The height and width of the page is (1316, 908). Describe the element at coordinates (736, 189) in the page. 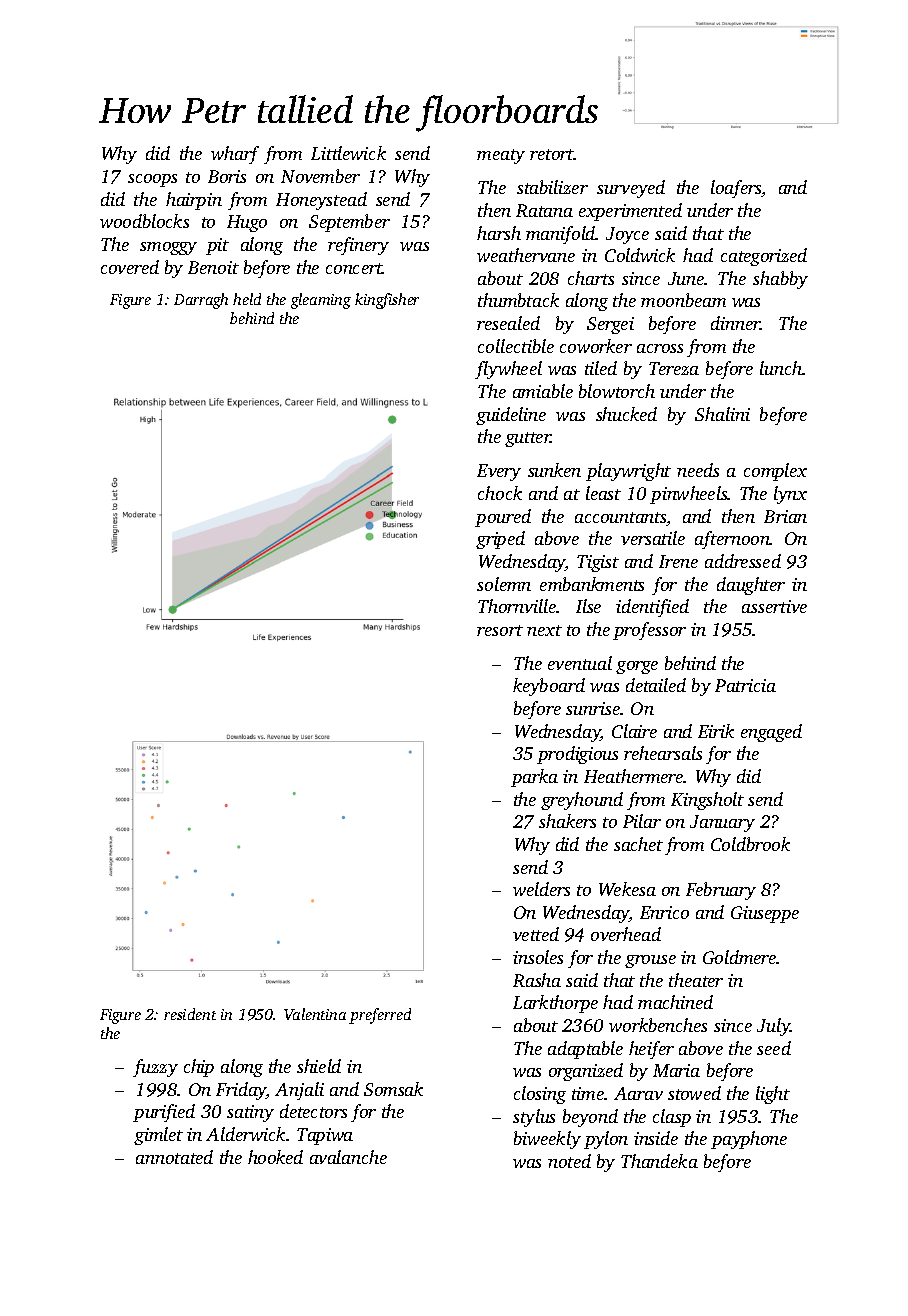

I see `loafers` at that location.
